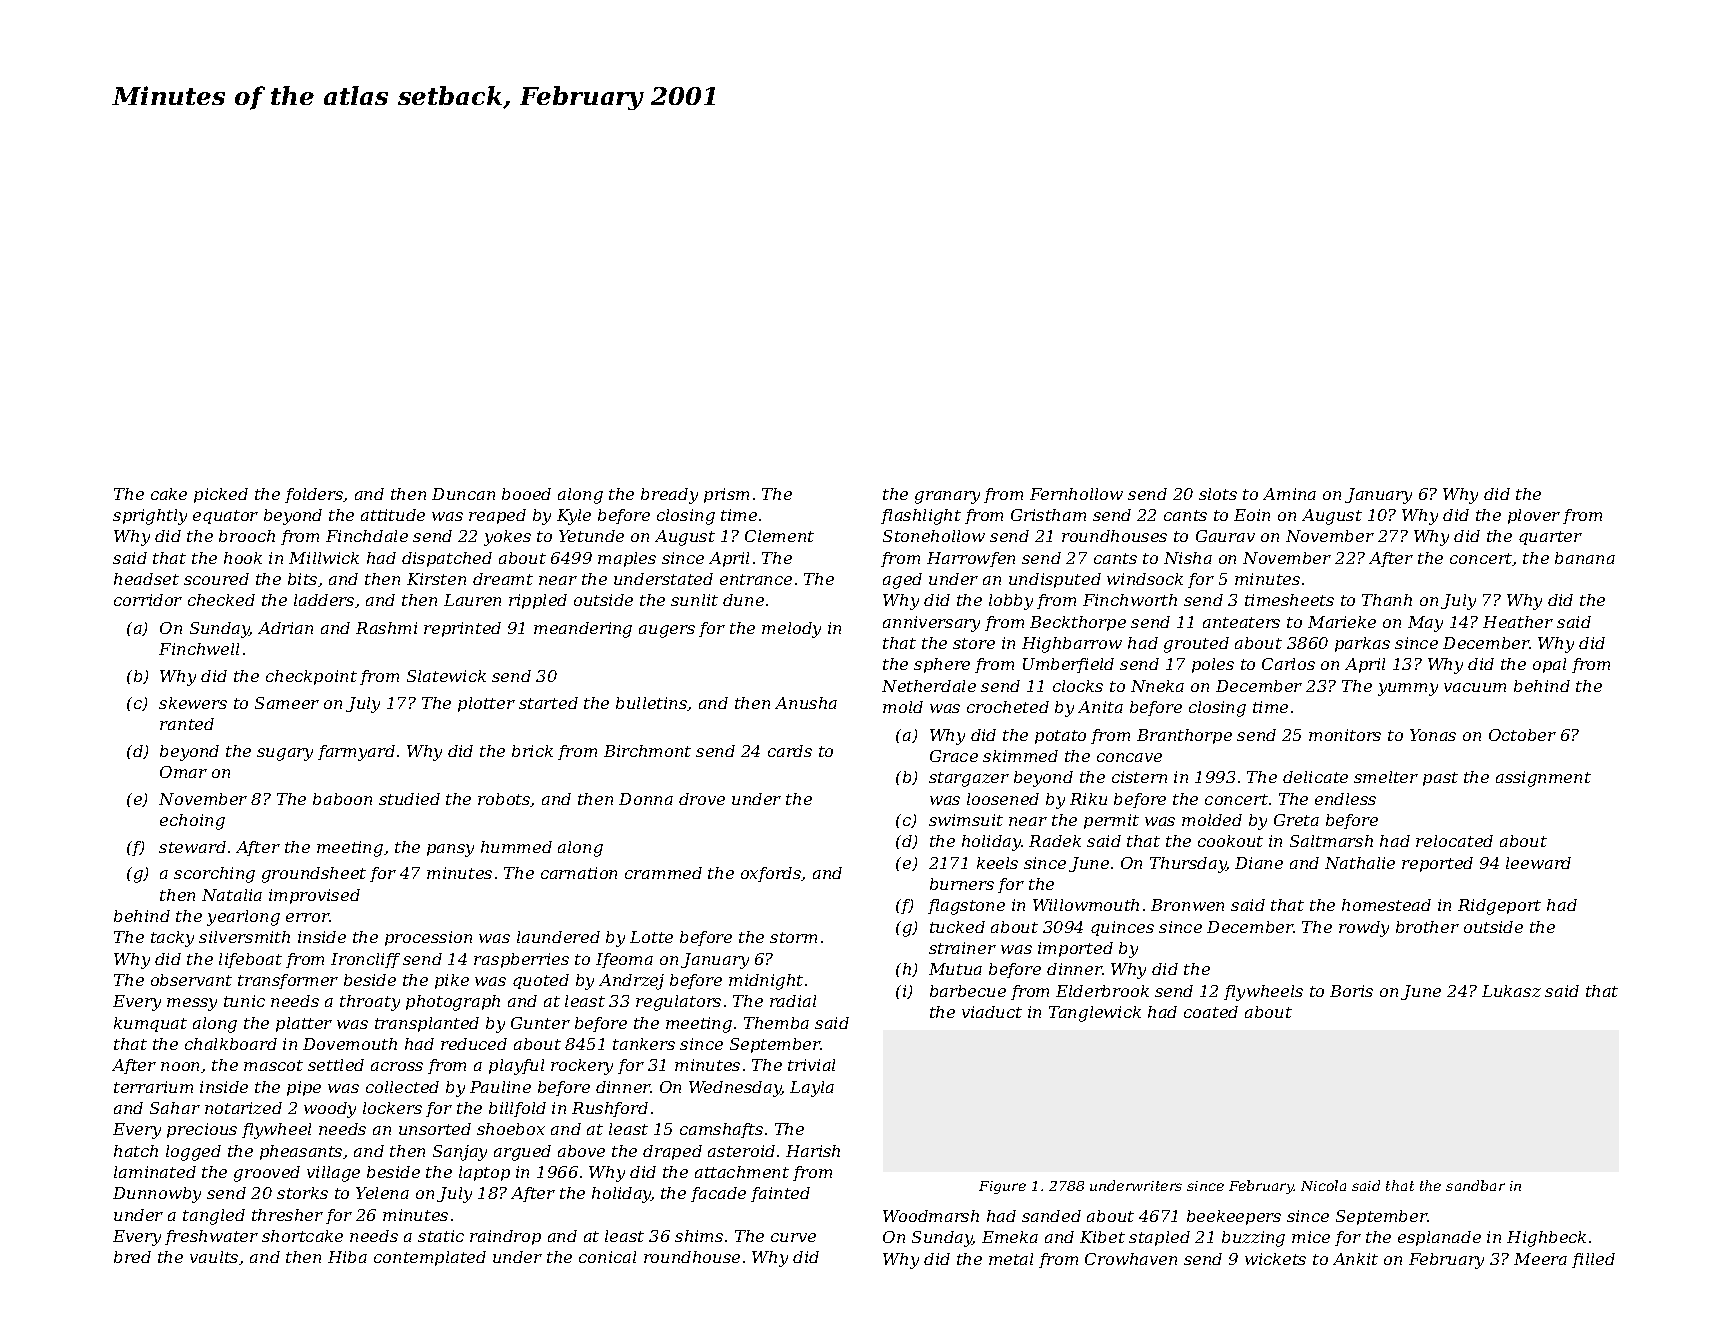 Image resolution: width=1733 pixels, height=1339 pixels. What do you see at coordinates (791, 630) in the document?
I see `melody` at bounding box center [791, 630].
